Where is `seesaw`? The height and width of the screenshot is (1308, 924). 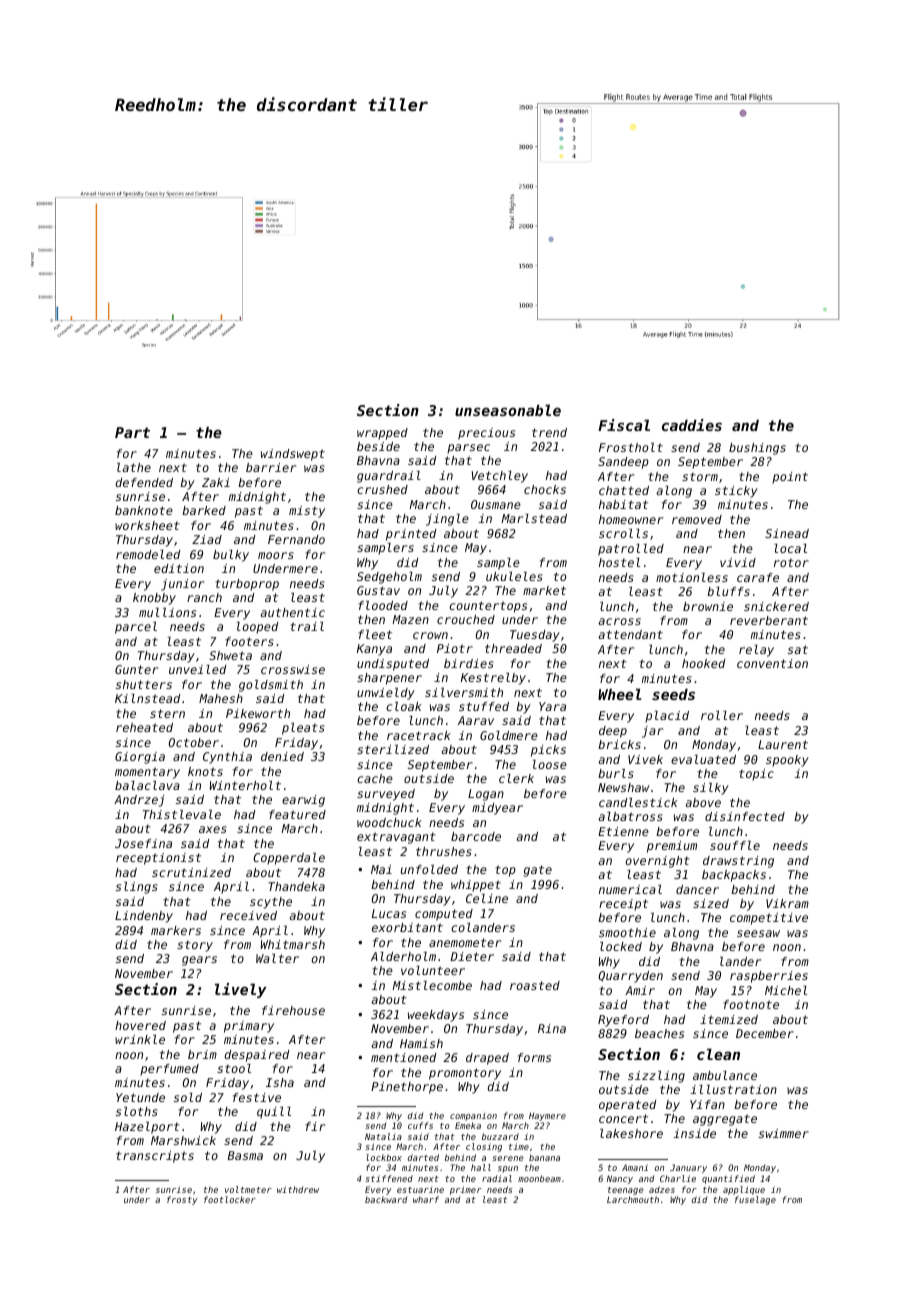
seesaw is located at coordinates (758, 933).
